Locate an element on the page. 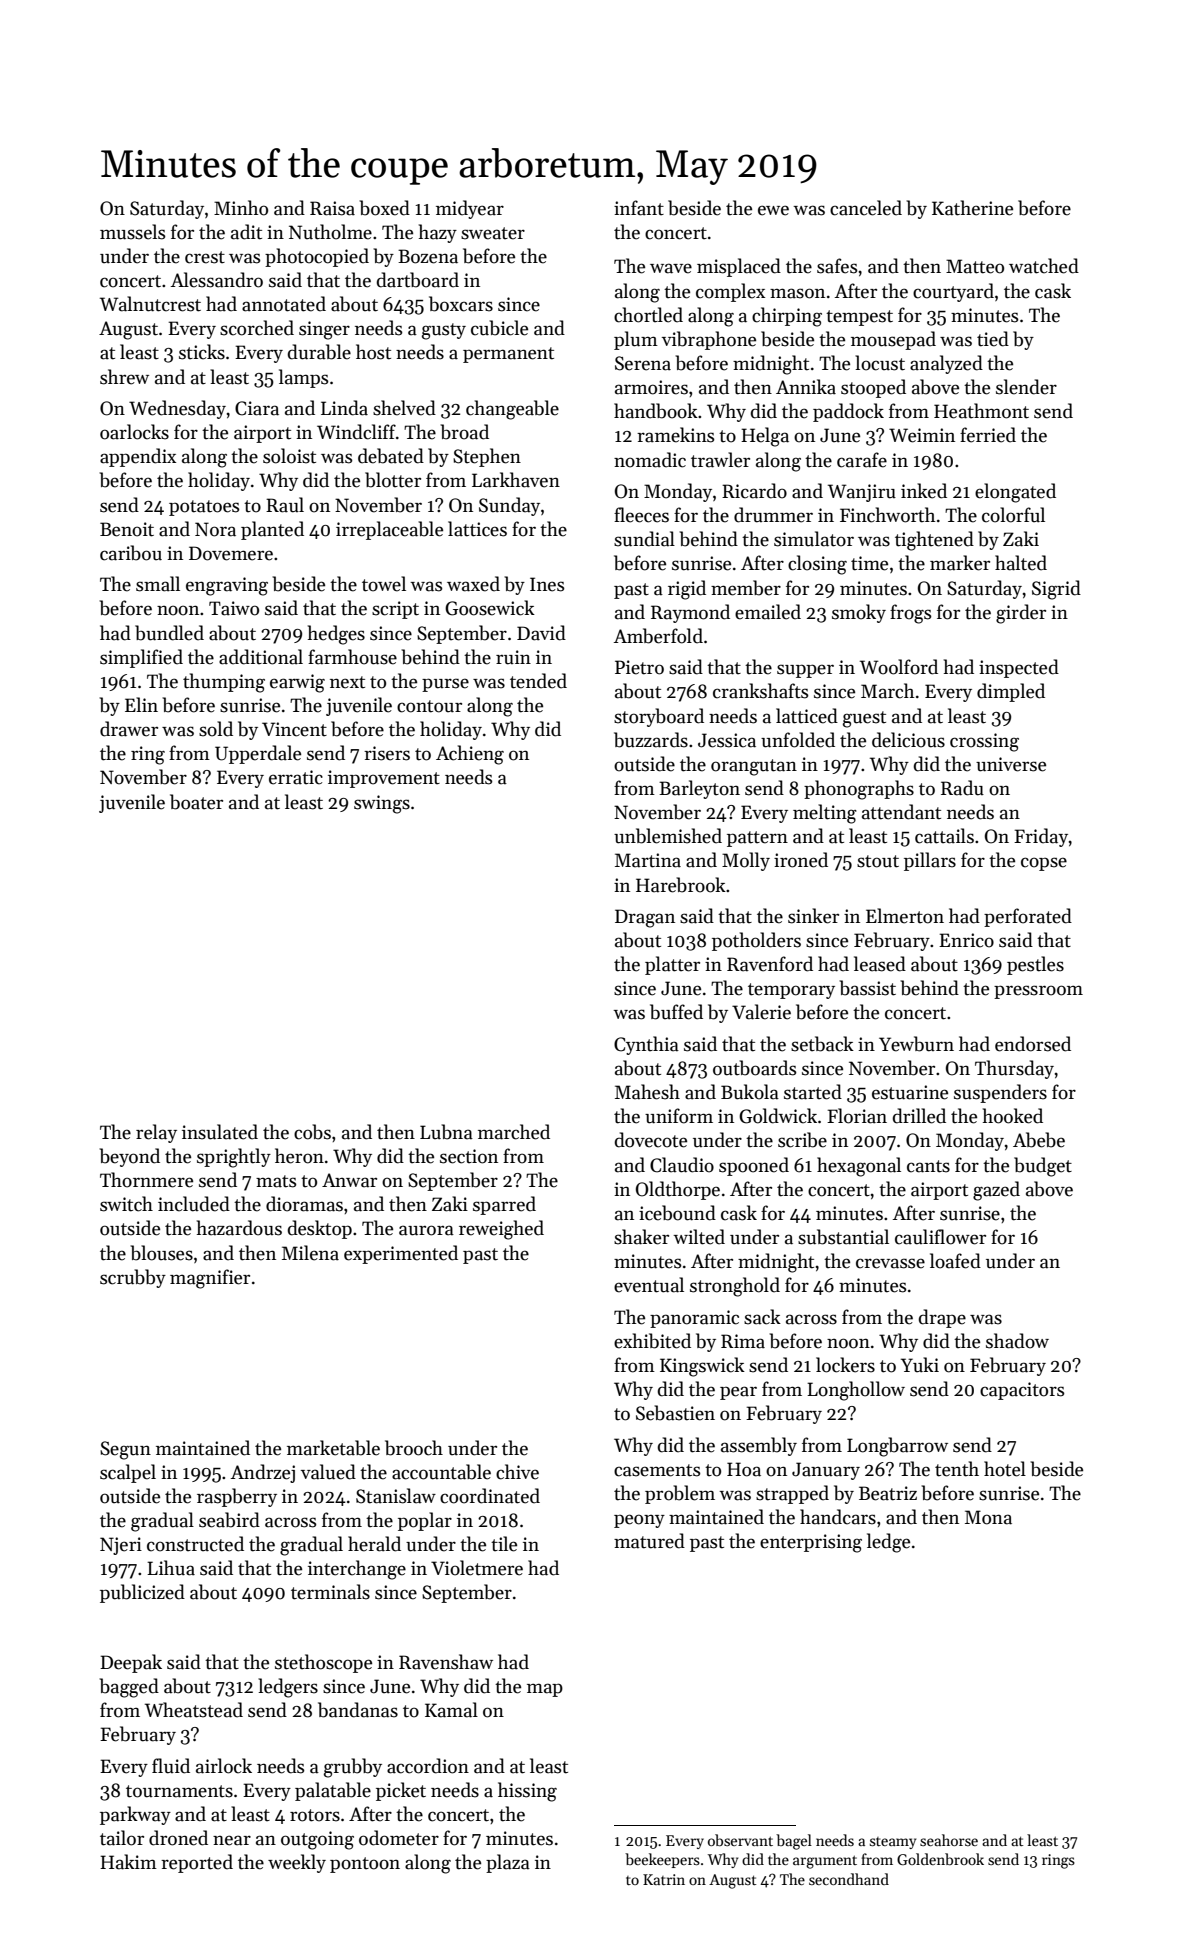 This page has height=1950, width=1184. infant is located at coordinates (639, 208).
